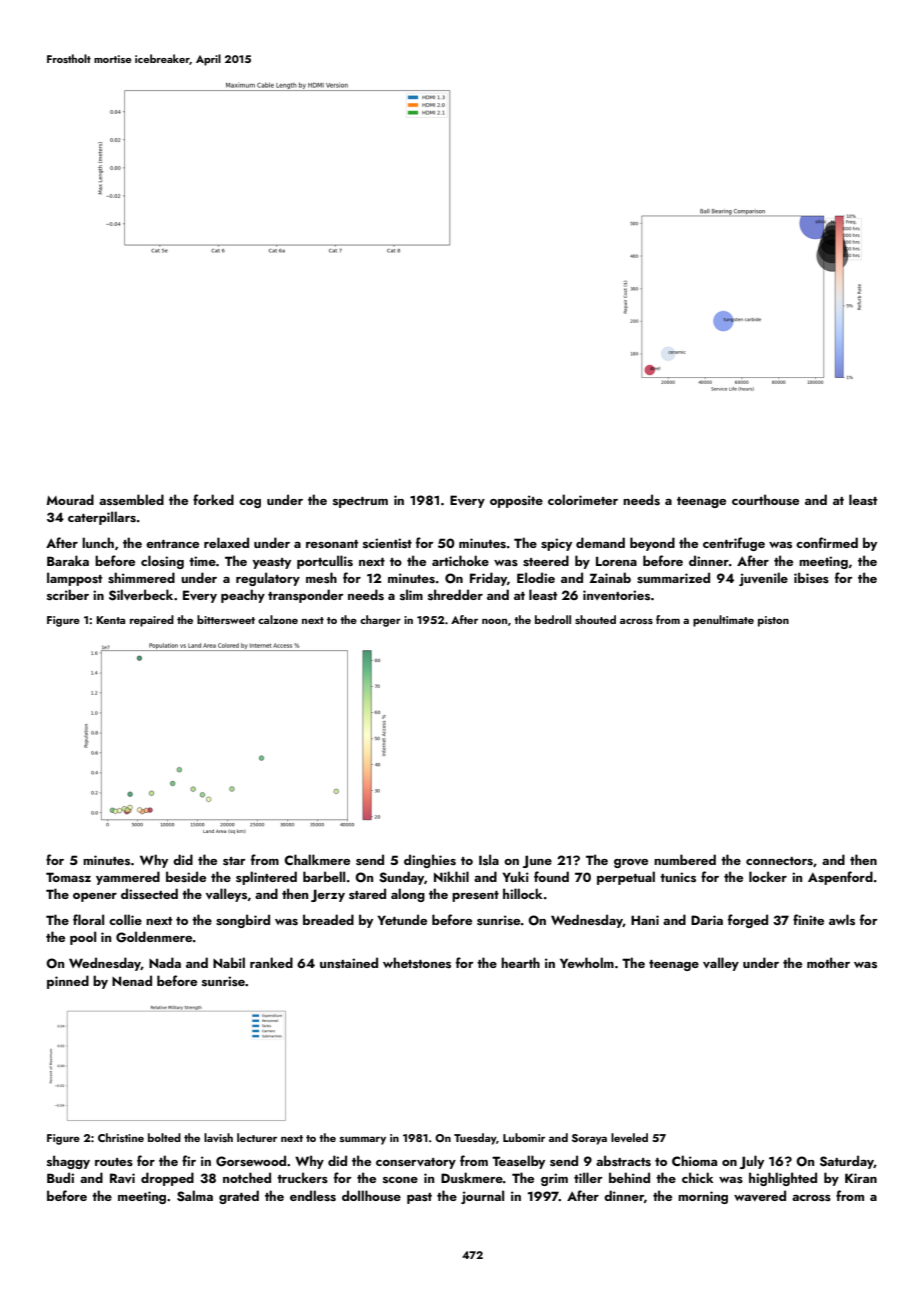  What do you see at coordinates (218, 1137) in the document?
I see `lavish` at bounding box center [218, 1137].
